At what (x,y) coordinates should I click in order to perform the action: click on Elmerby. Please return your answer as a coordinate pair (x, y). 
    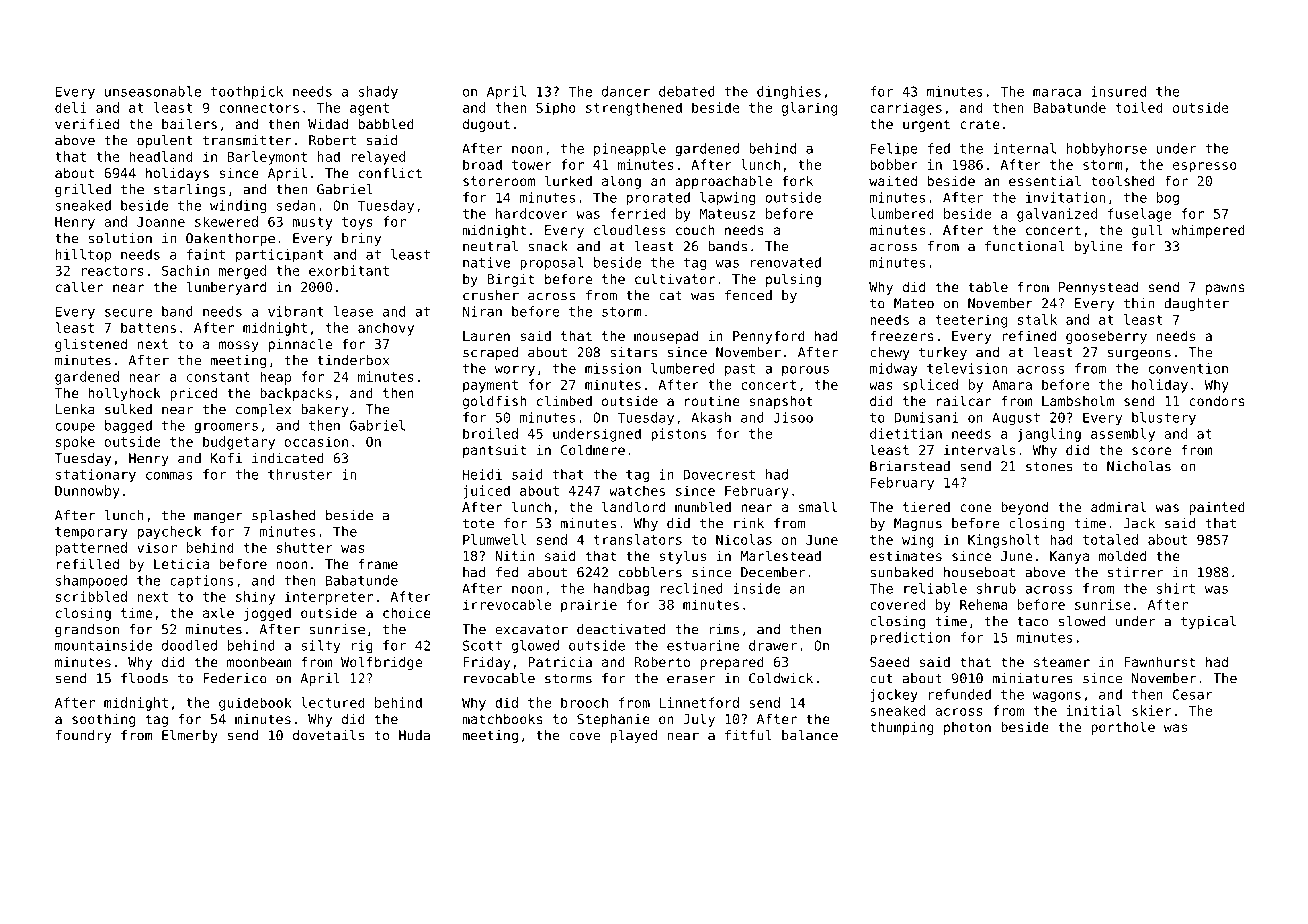
    Looking at the image, I should click on (190, 736).
